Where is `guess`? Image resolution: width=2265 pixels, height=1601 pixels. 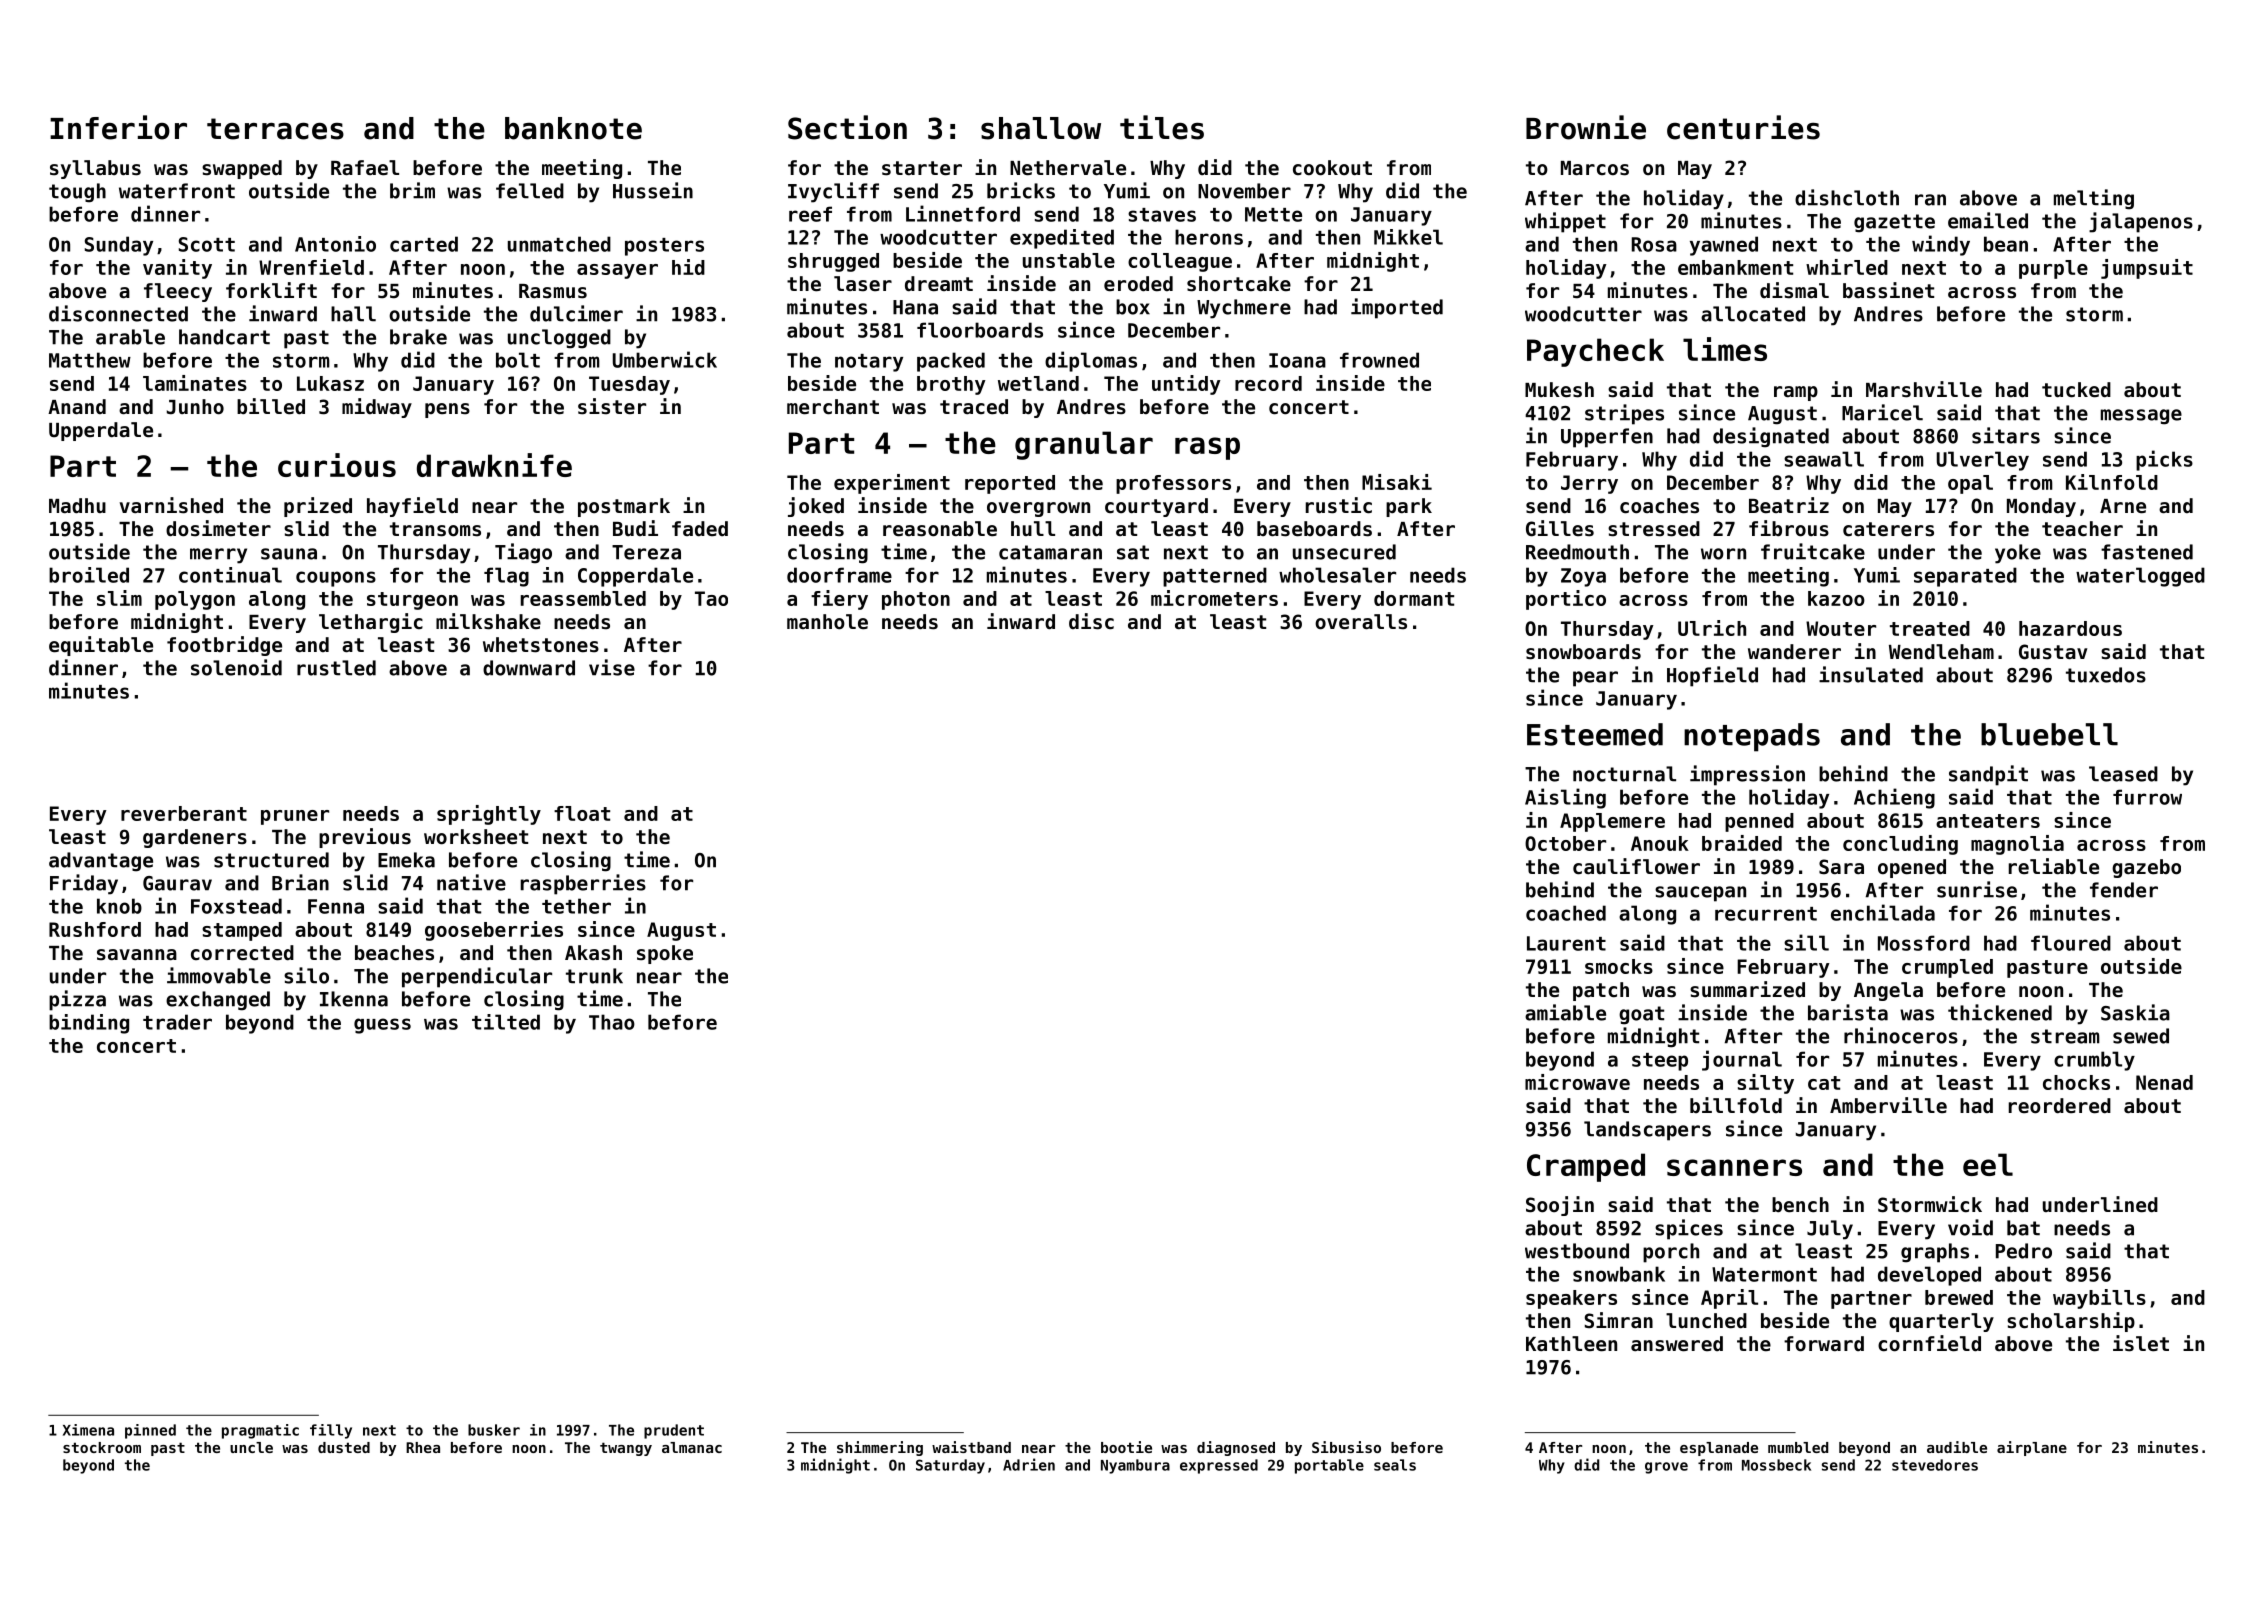
guess is located at coordinates (382, 1026).
